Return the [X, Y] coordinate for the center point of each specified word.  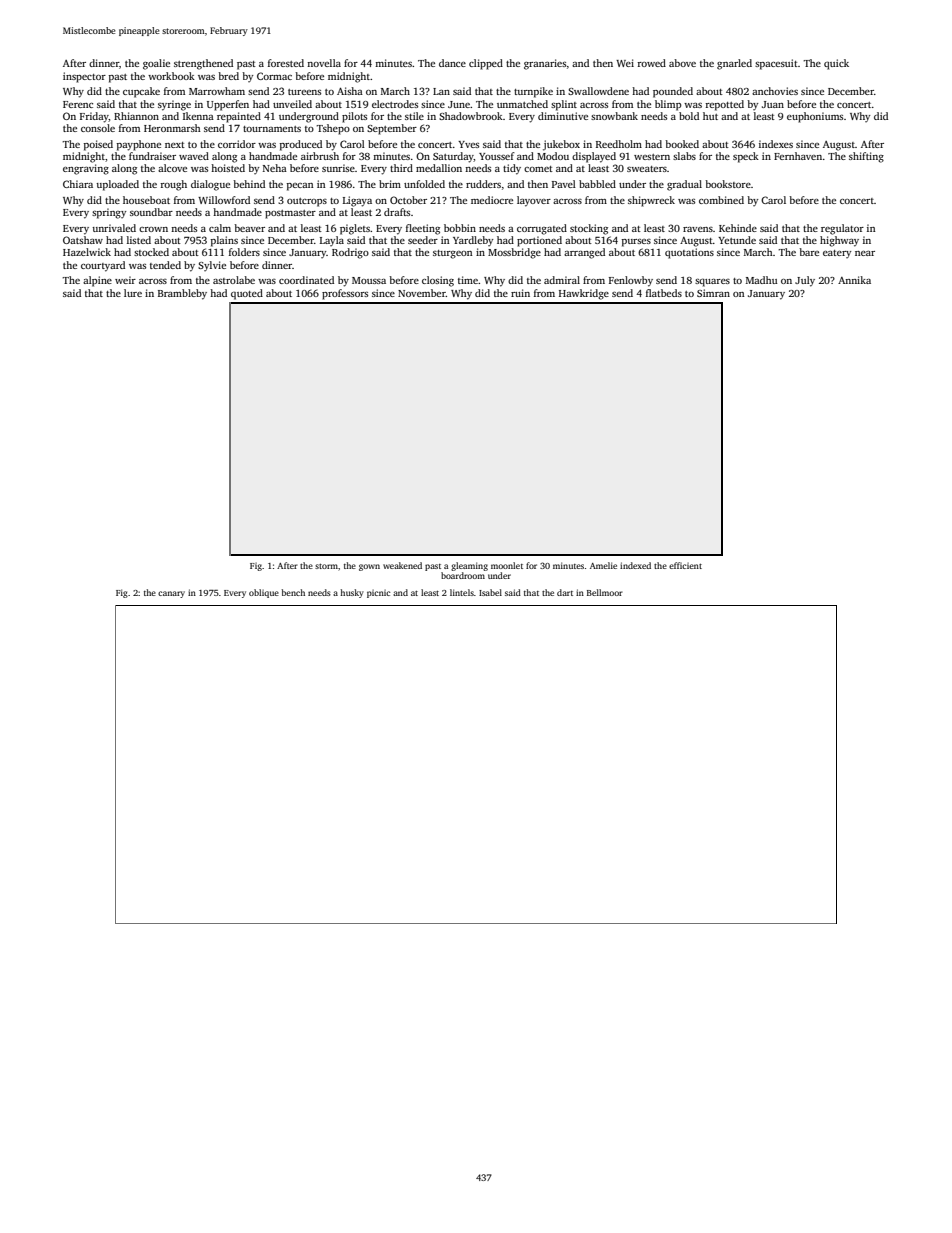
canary [171, 594]
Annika [854, 280]
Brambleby [182, 294]
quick [836, 64]
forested [286, 63]
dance [452, 63]
